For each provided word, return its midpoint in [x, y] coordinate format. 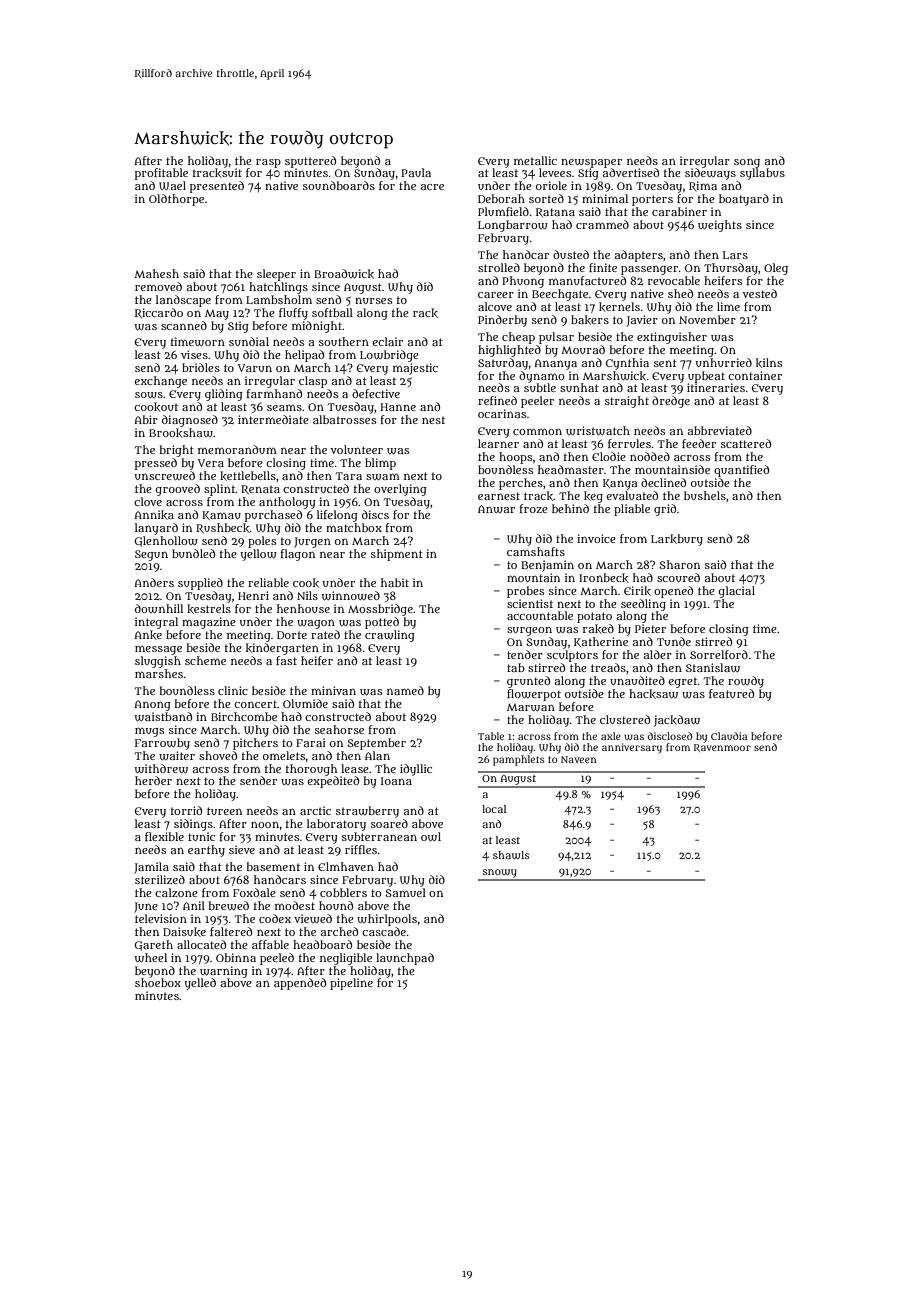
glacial [737, 592]
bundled [193, 553]
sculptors [572, 656]
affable [270, 944]
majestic [415, 369]
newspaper [591, 163]
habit [395, 582]
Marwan [531, 707]
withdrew [161, 769]
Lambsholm [279, 299]
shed [680, 293]
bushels [705, 495]
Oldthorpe [176, 200]
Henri [253, 595]
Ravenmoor [722, 748]
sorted [546, 198]
